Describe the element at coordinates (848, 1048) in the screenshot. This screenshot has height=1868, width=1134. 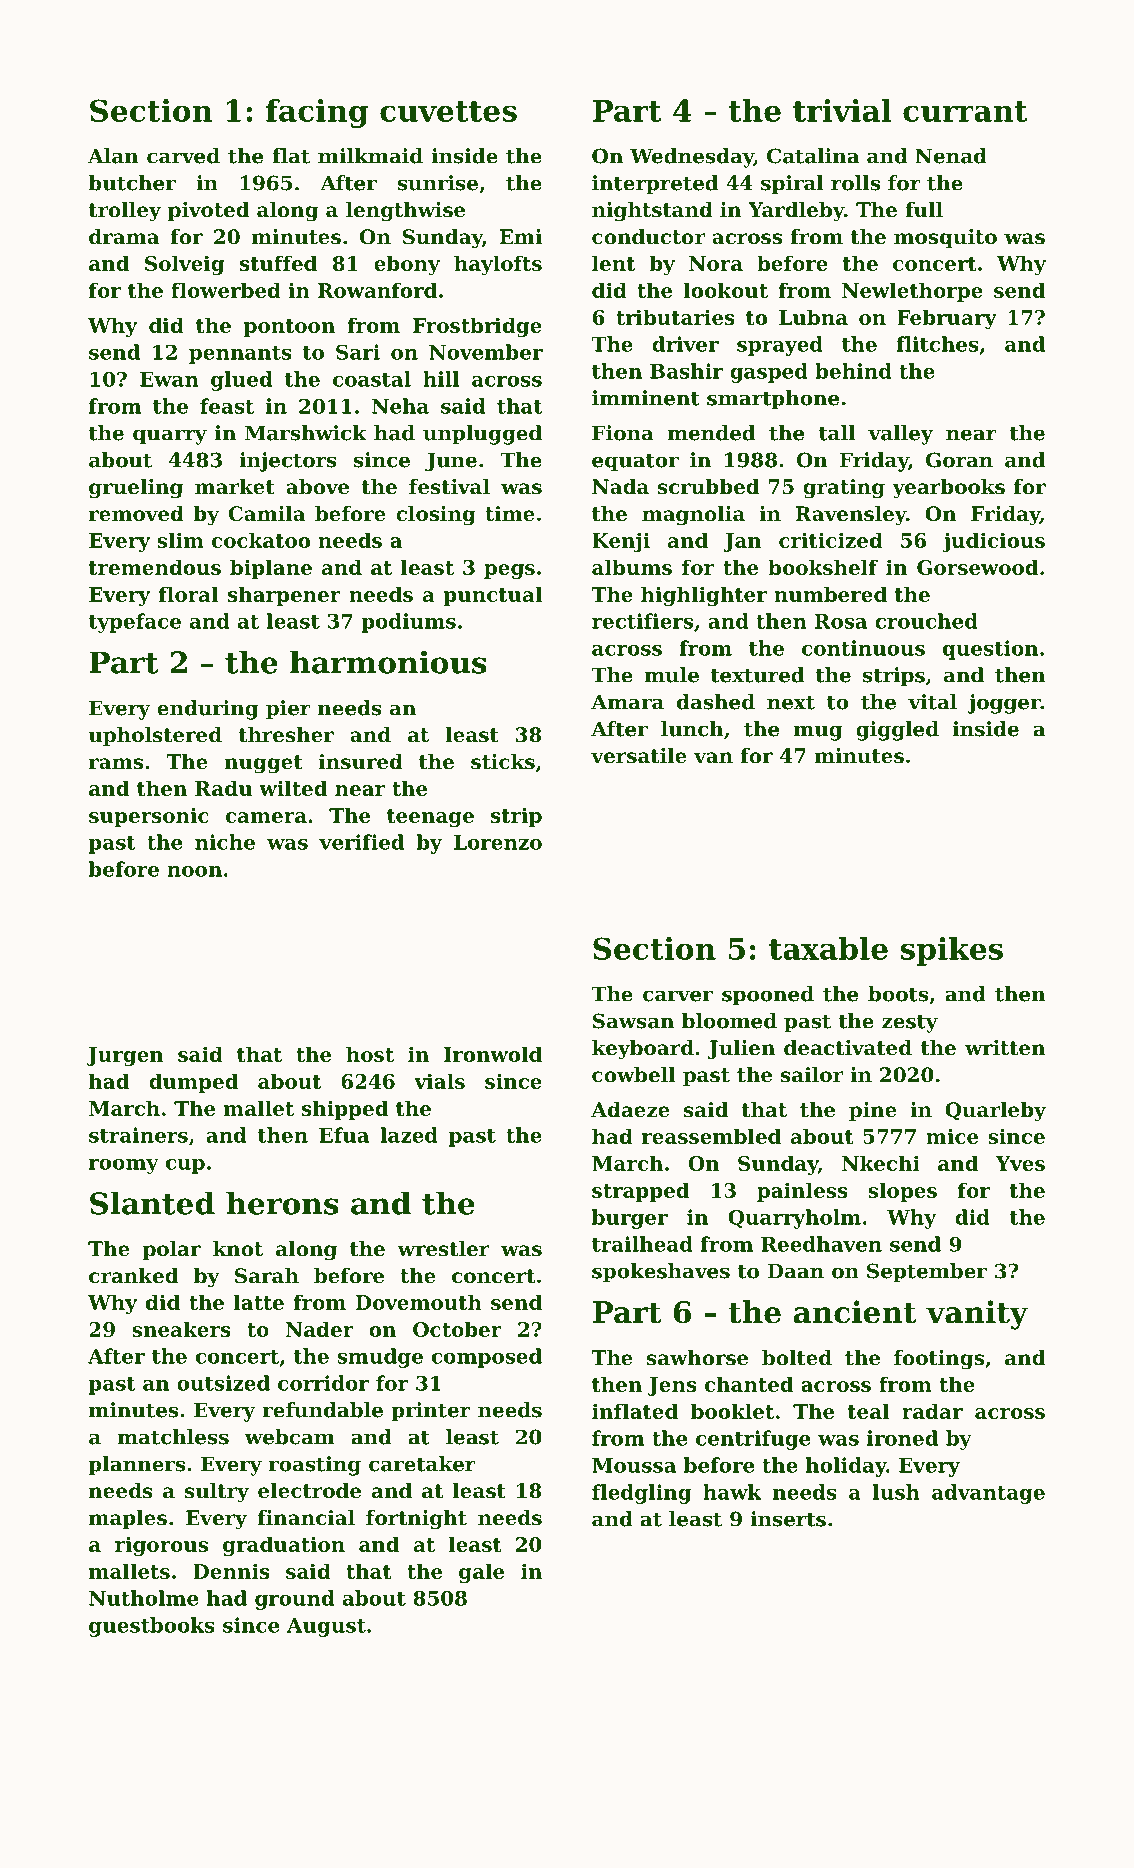
I see `deactivated` at that location.
